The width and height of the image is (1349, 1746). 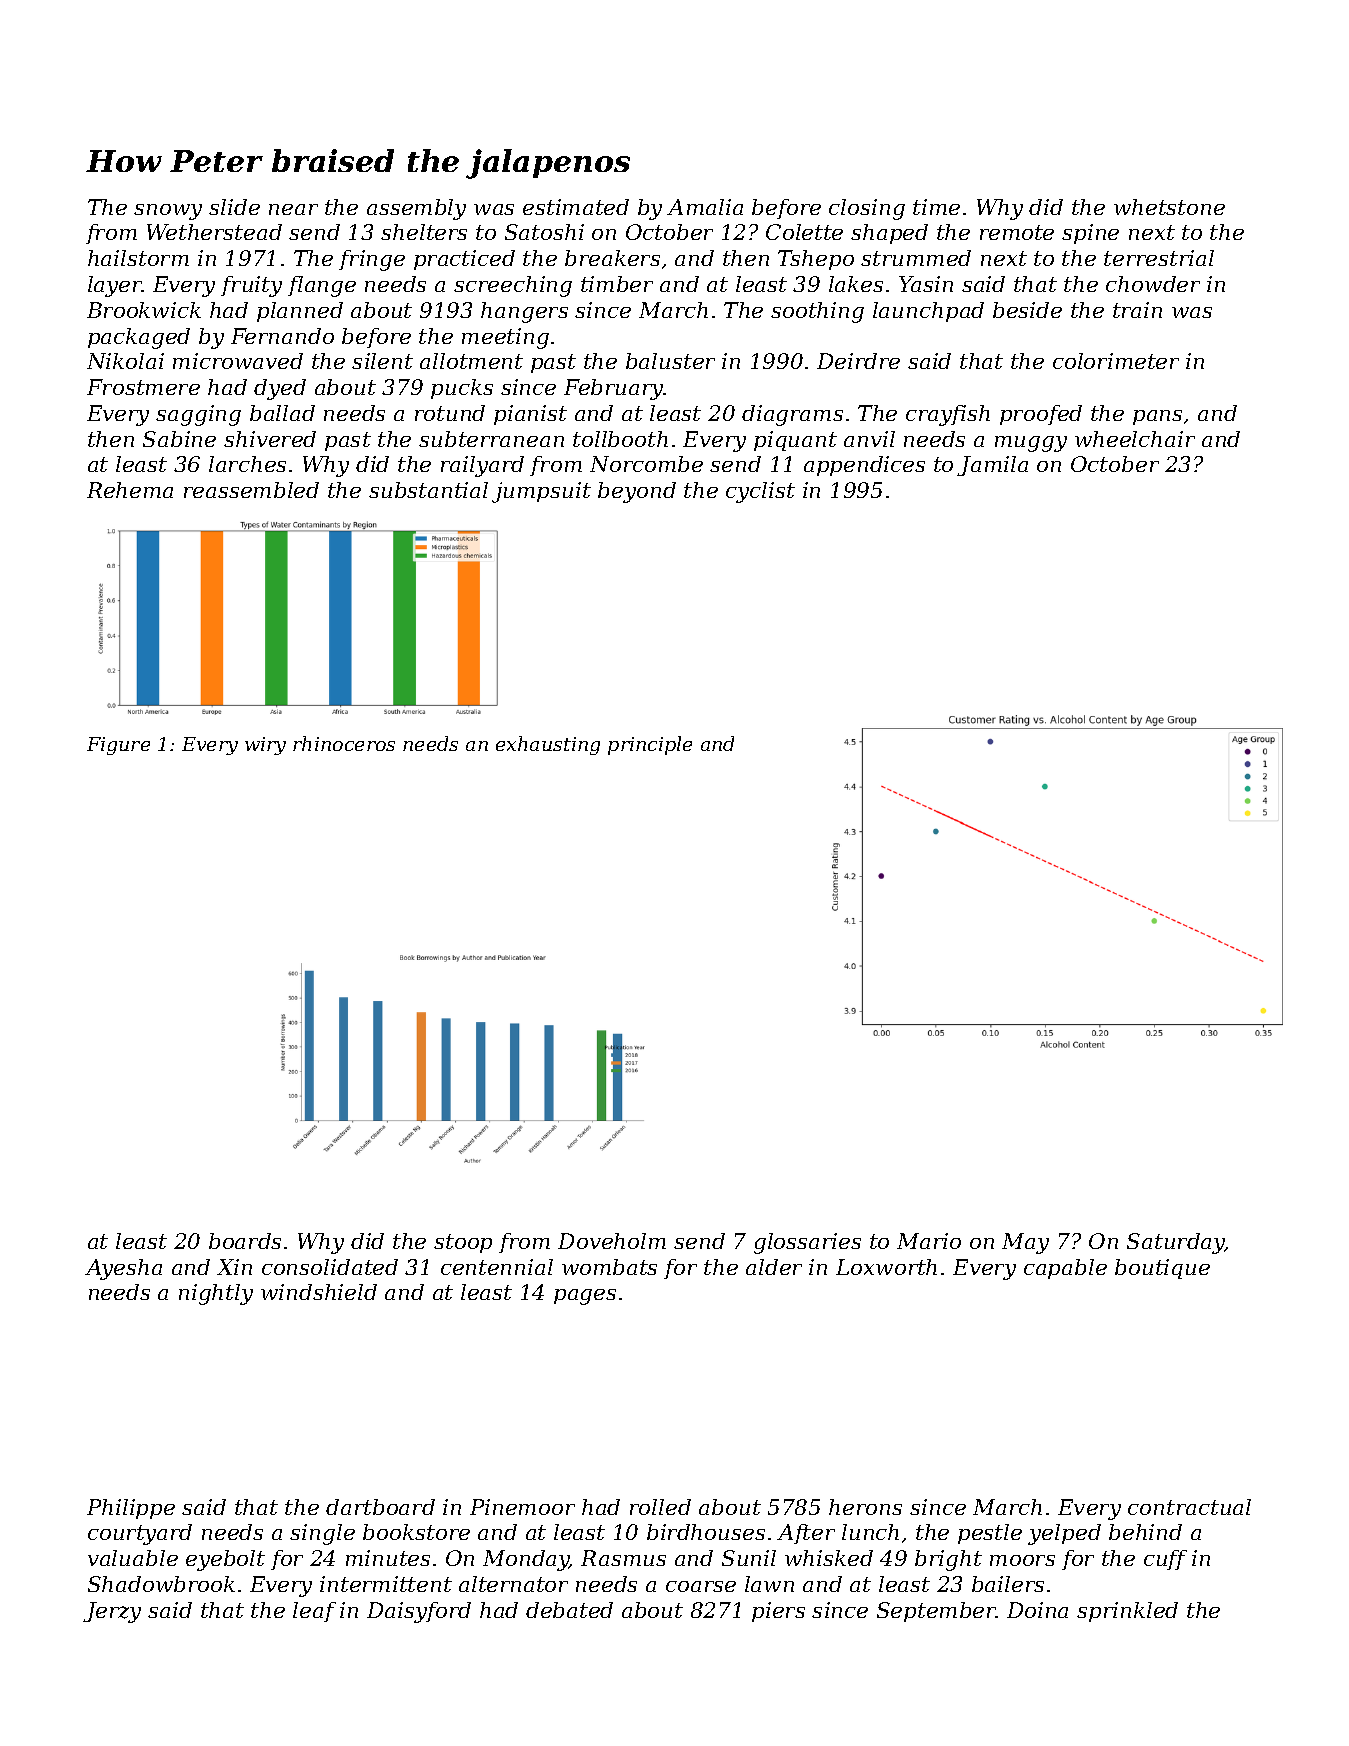 What do you see at coordinates (660, 1507) in the image?
I see `rolled` at bounding box center [660, 1507].
